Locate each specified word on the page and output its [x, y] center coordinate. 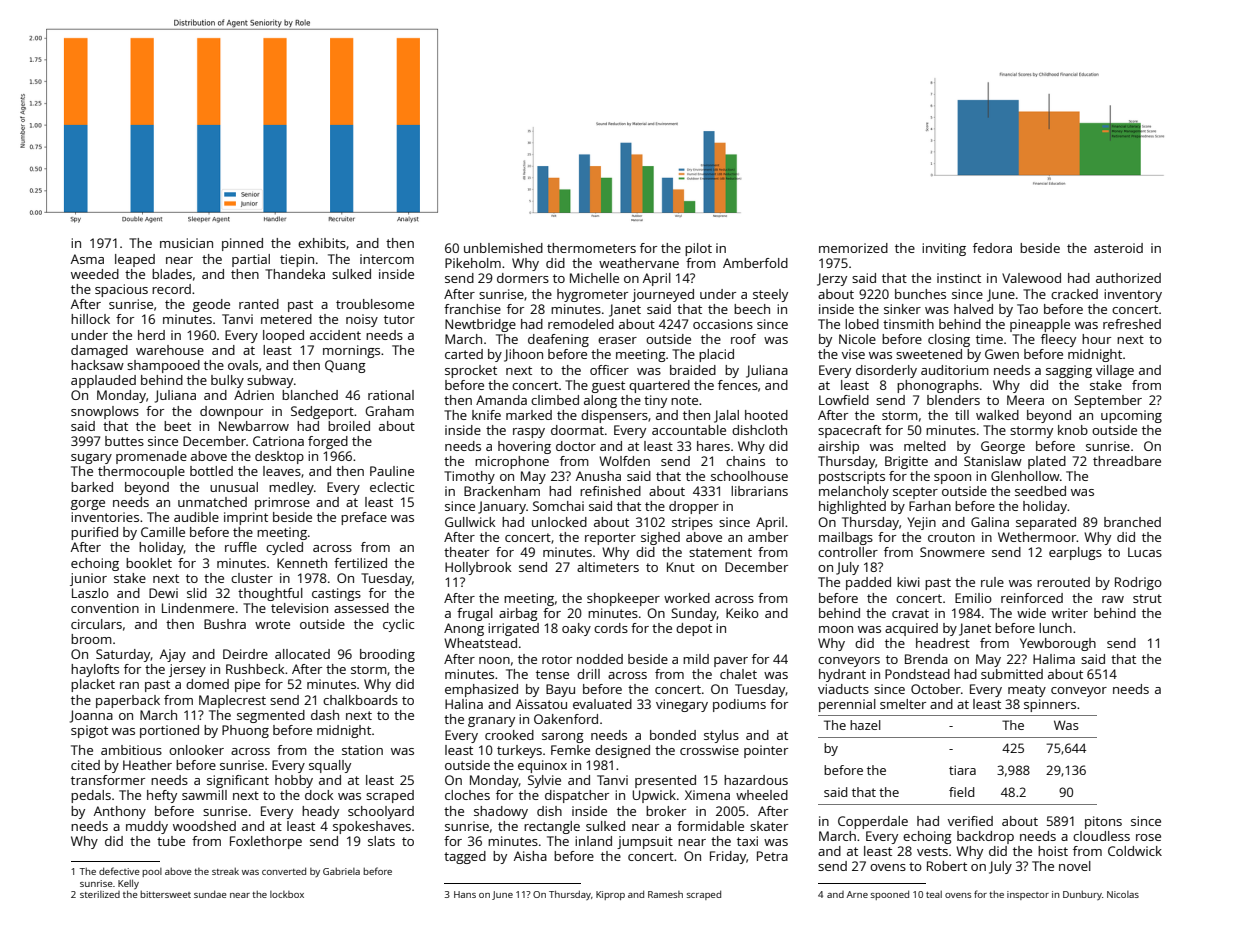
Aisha [530, 856]
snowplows [105, 412]
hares [713, 446]
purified [94, 533]
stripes [692, 523]
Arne [857, 894]
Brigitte [906, 462]
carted [464, 354]
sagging [1069, 371]
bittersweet [165, 894]
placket [93, 685]
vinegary [682, 705]
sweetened [929, 354]
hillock [90, 319]
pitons [1103, 822]
